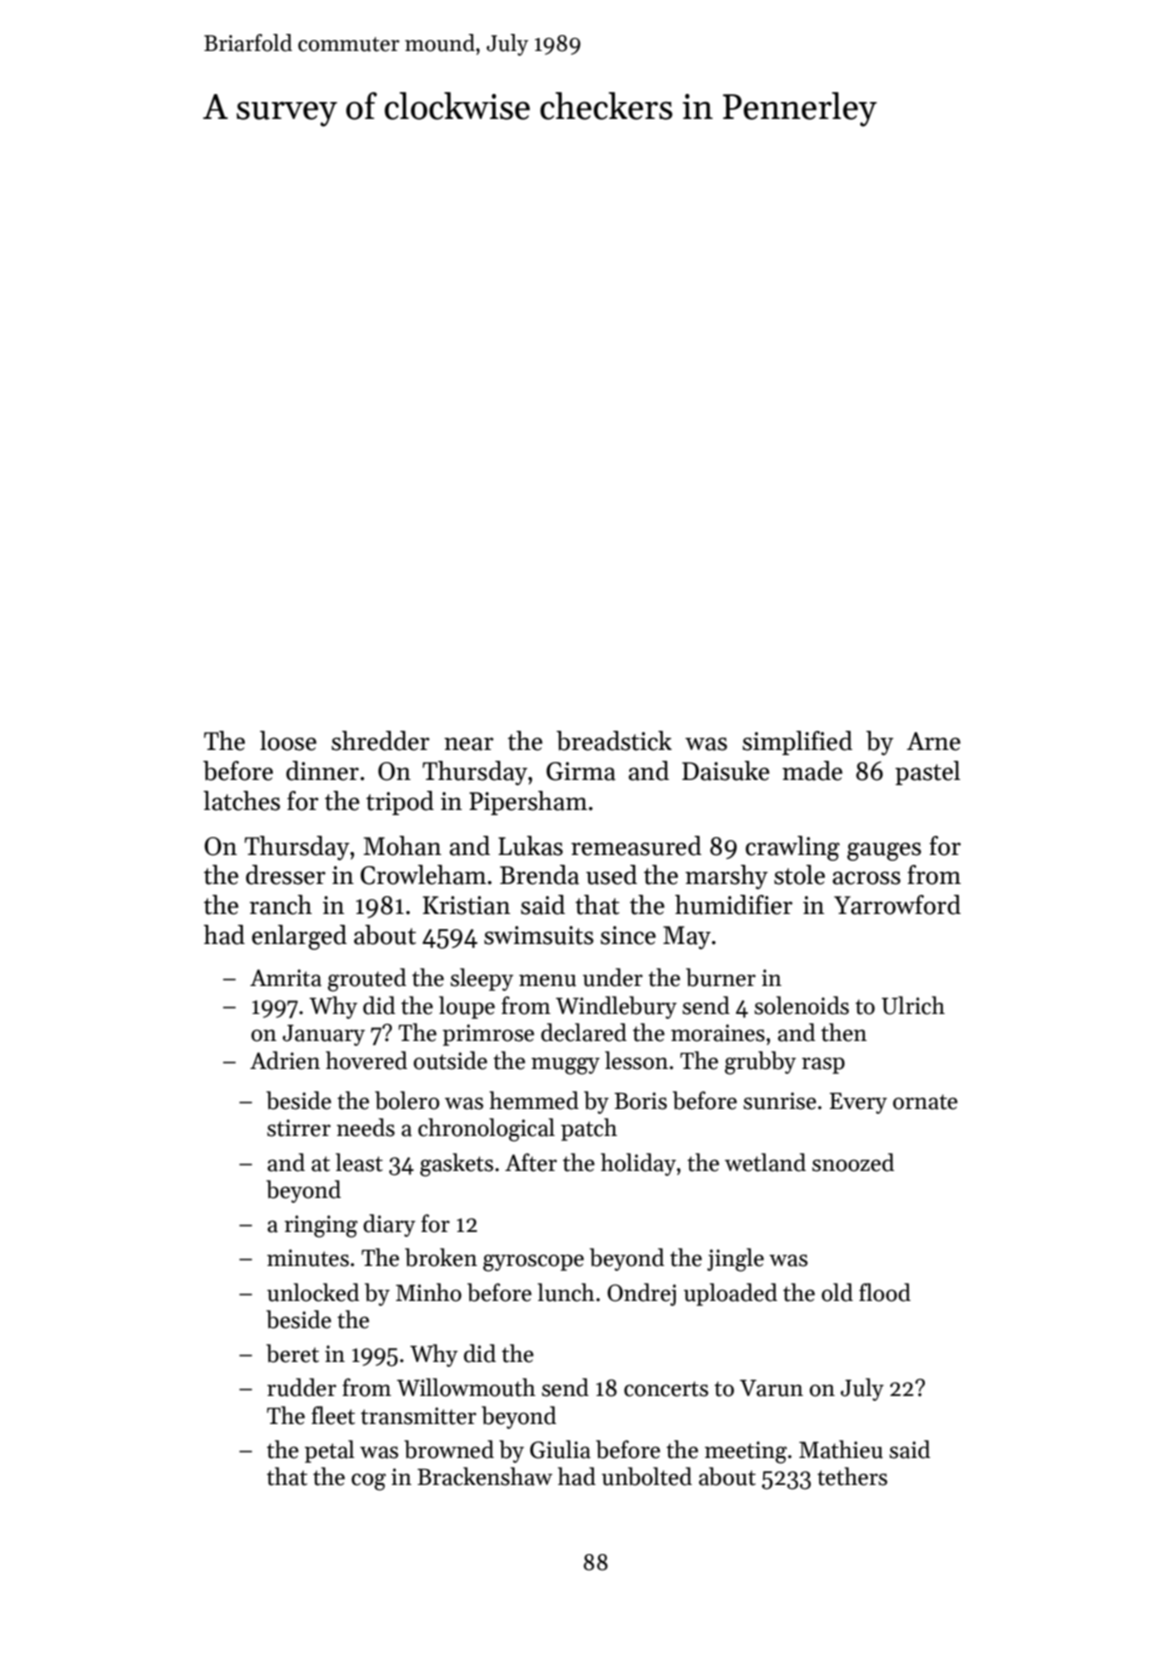  Describe the element at coordinates (241, 801) in the image. I see `latches` at that location.
